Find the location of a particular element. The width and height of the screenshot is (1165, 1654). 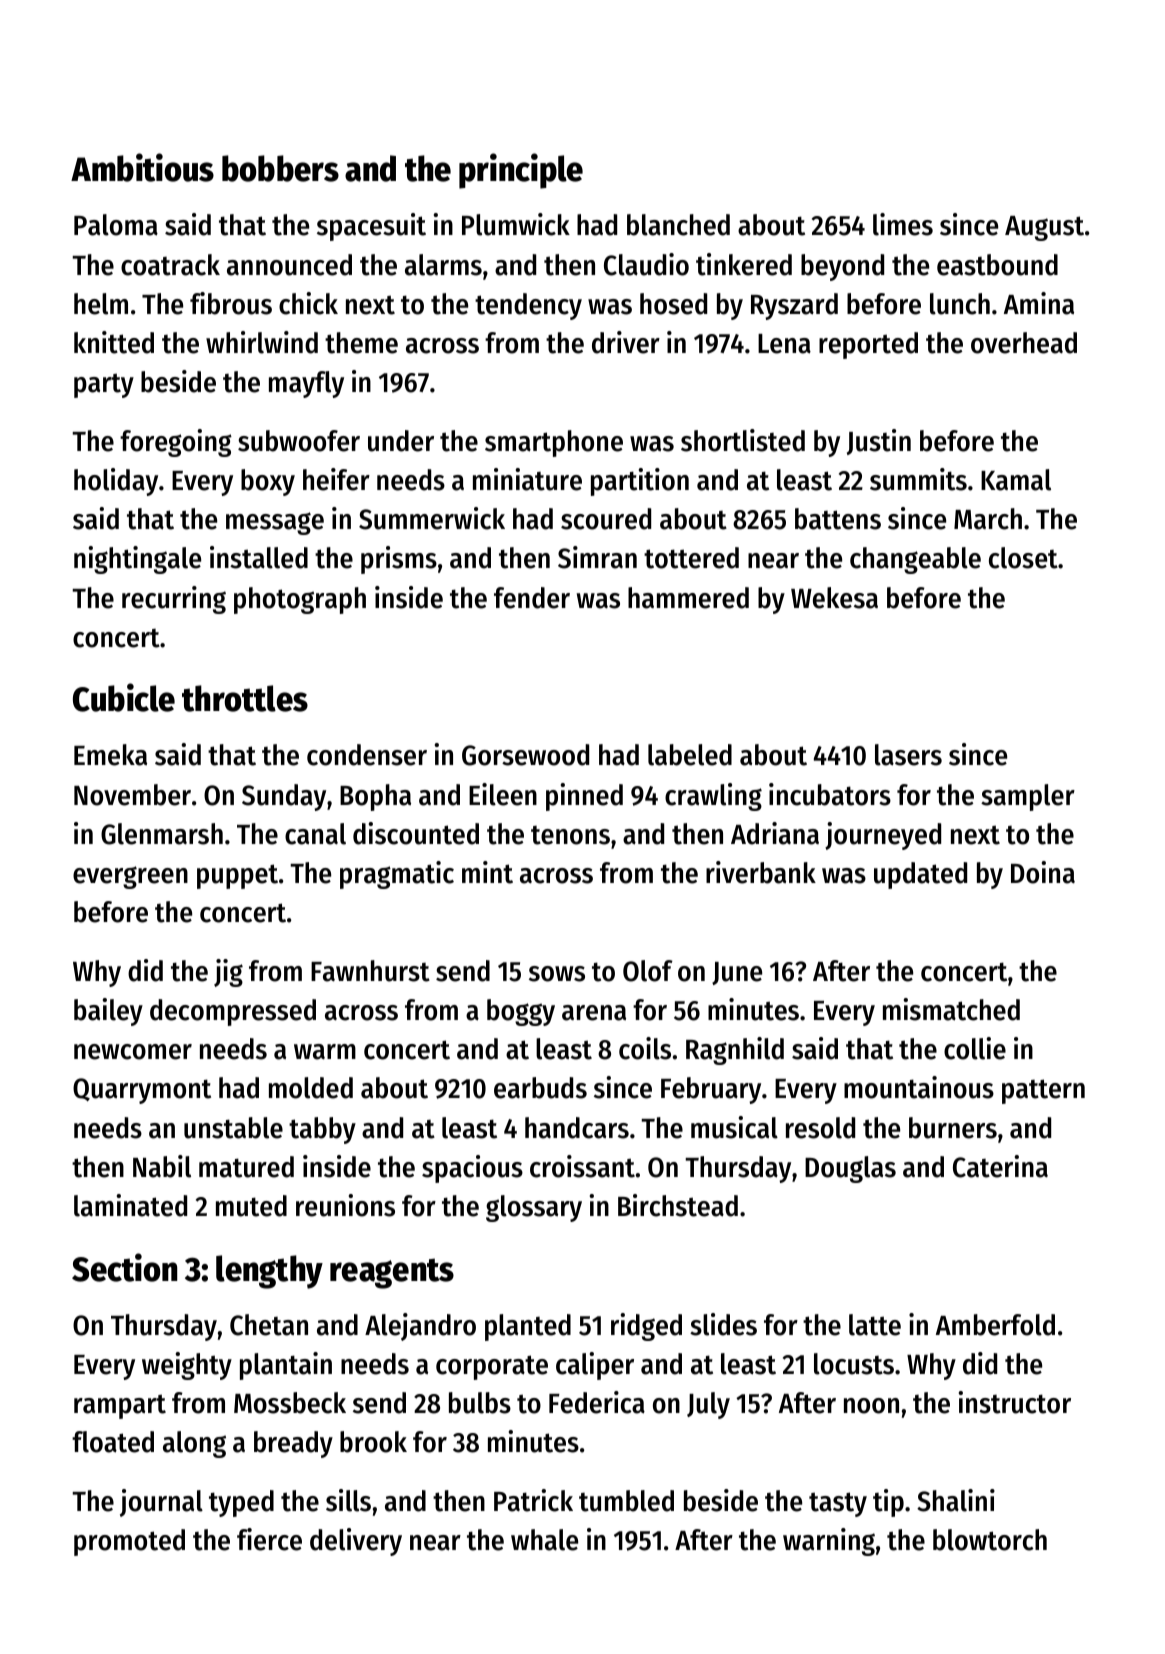

tumbled is located at coordinates (626, 1501).
